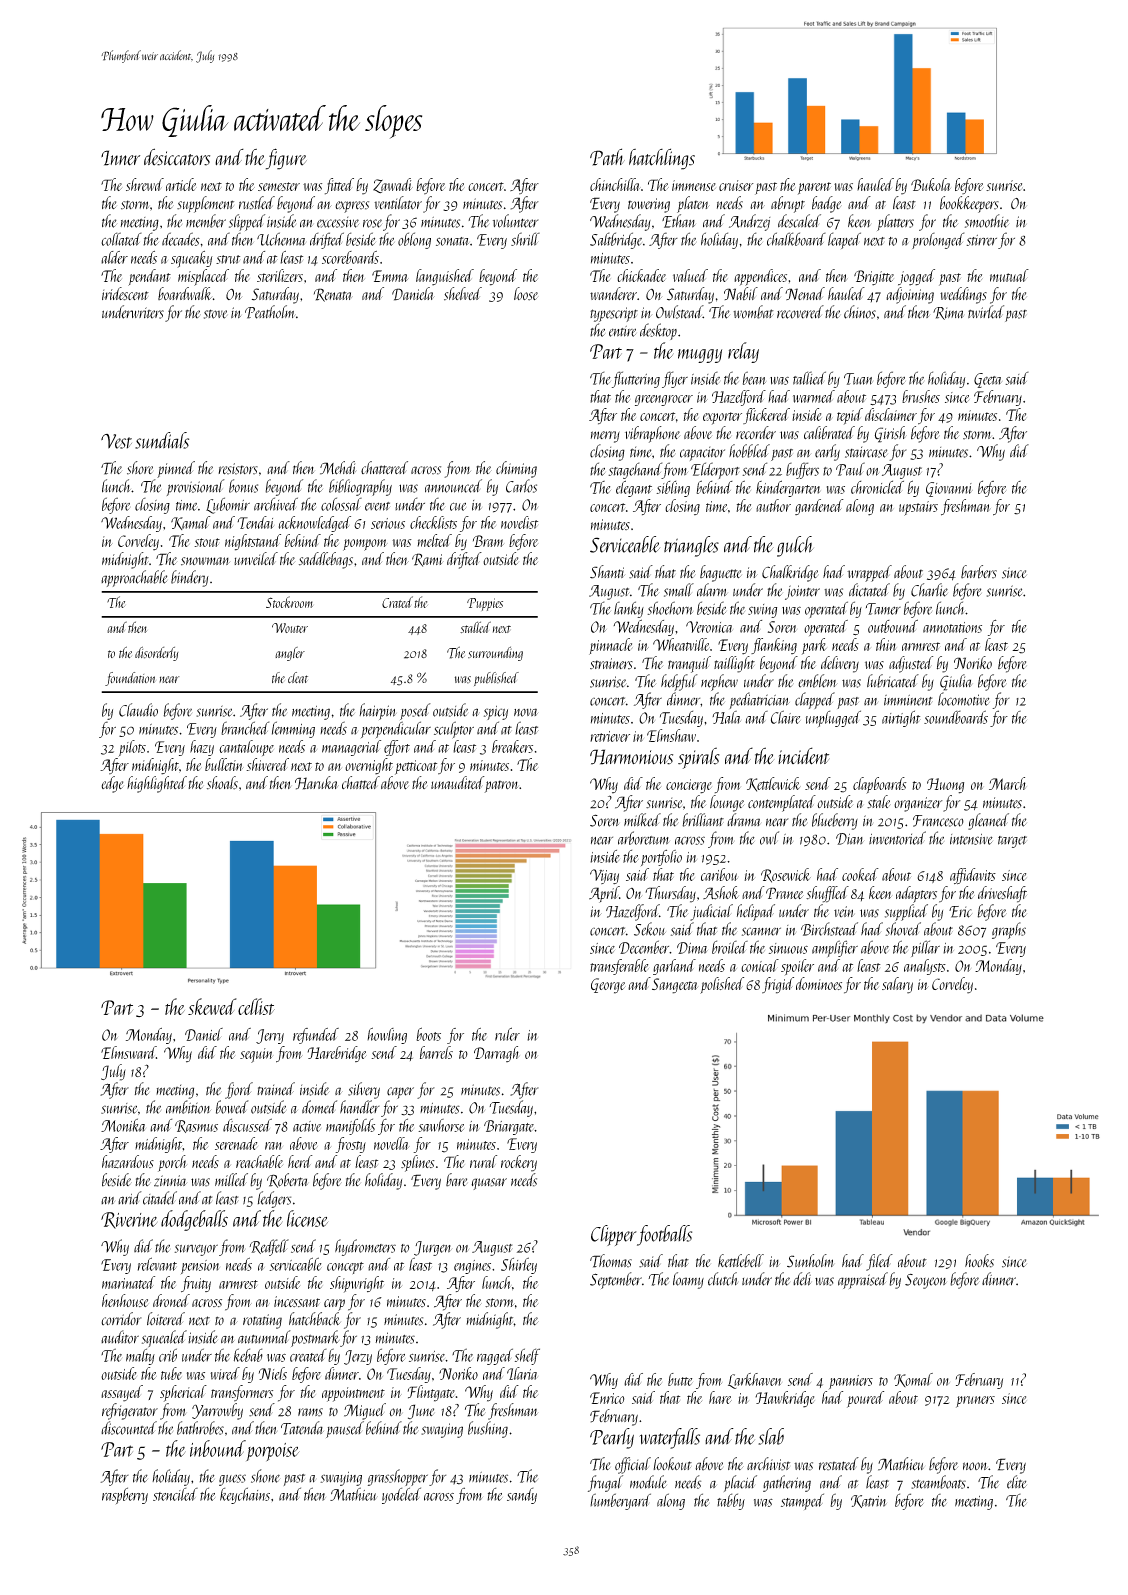  Describe the element at coordinates (132, 748) in the document. I see `pilots` at that location.
